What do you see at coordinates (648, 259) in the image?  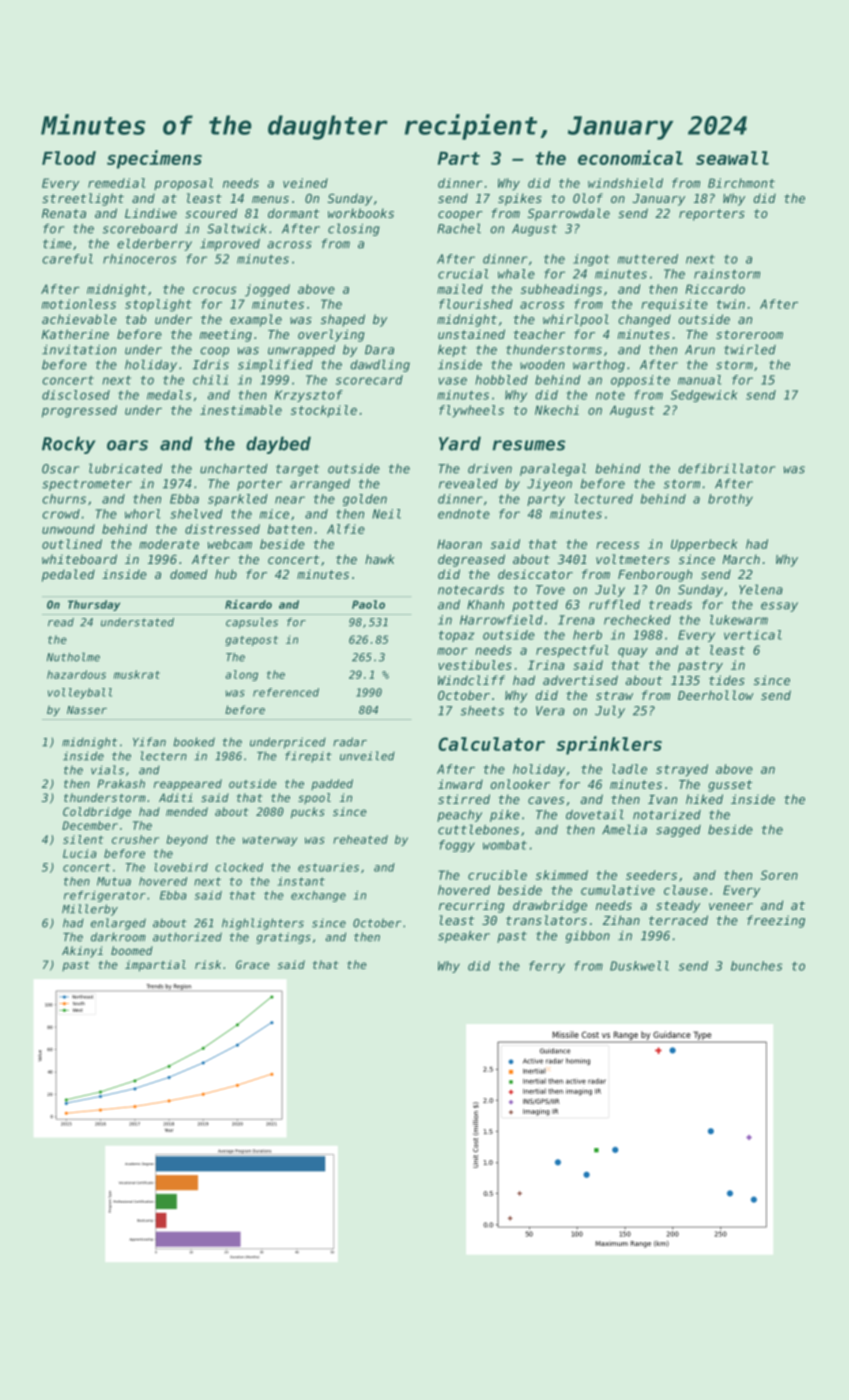 I see `muttered` at bounding box center [648, 259].
